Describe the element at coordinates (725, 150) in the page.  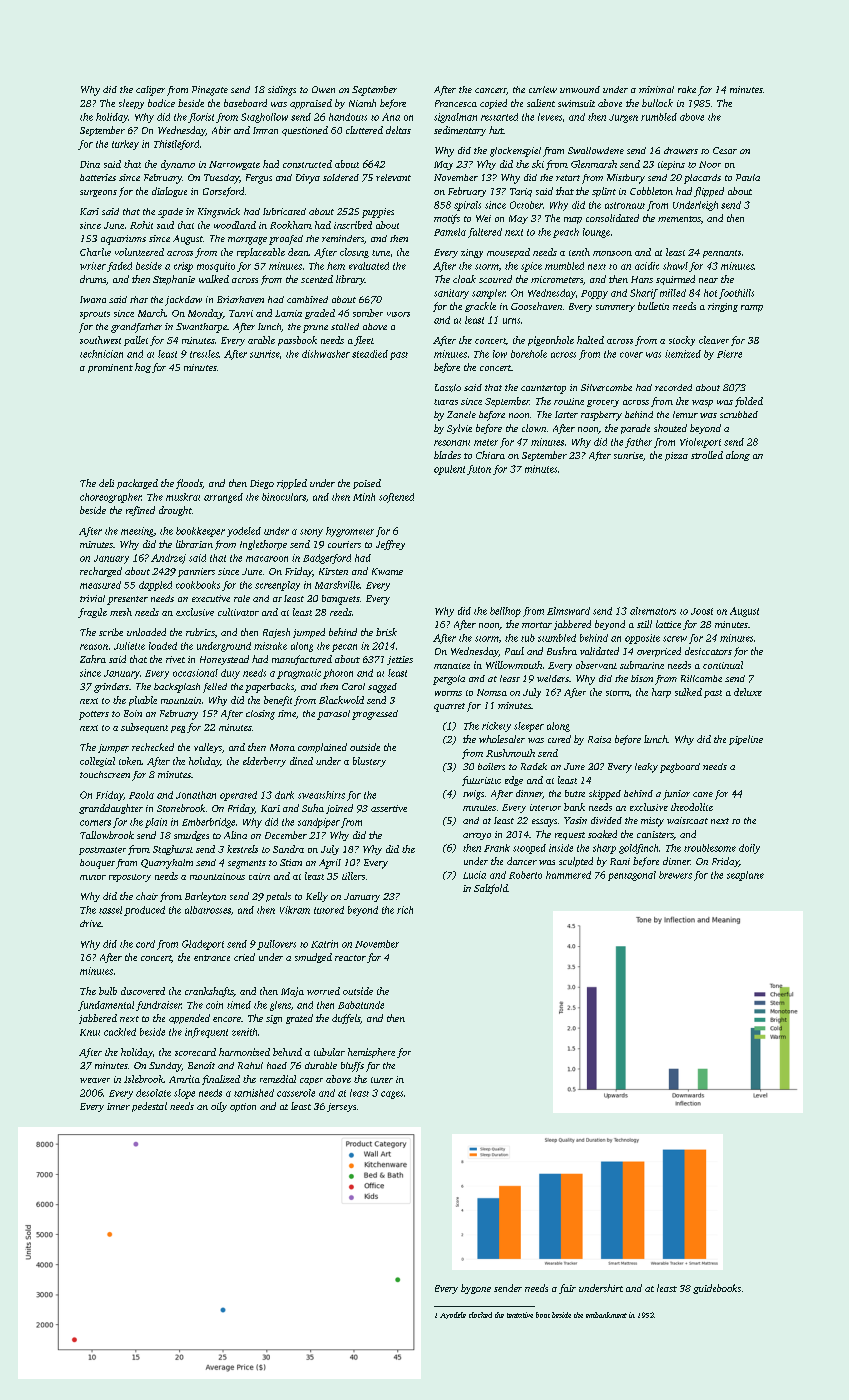
I see `Cesar` at that location.
